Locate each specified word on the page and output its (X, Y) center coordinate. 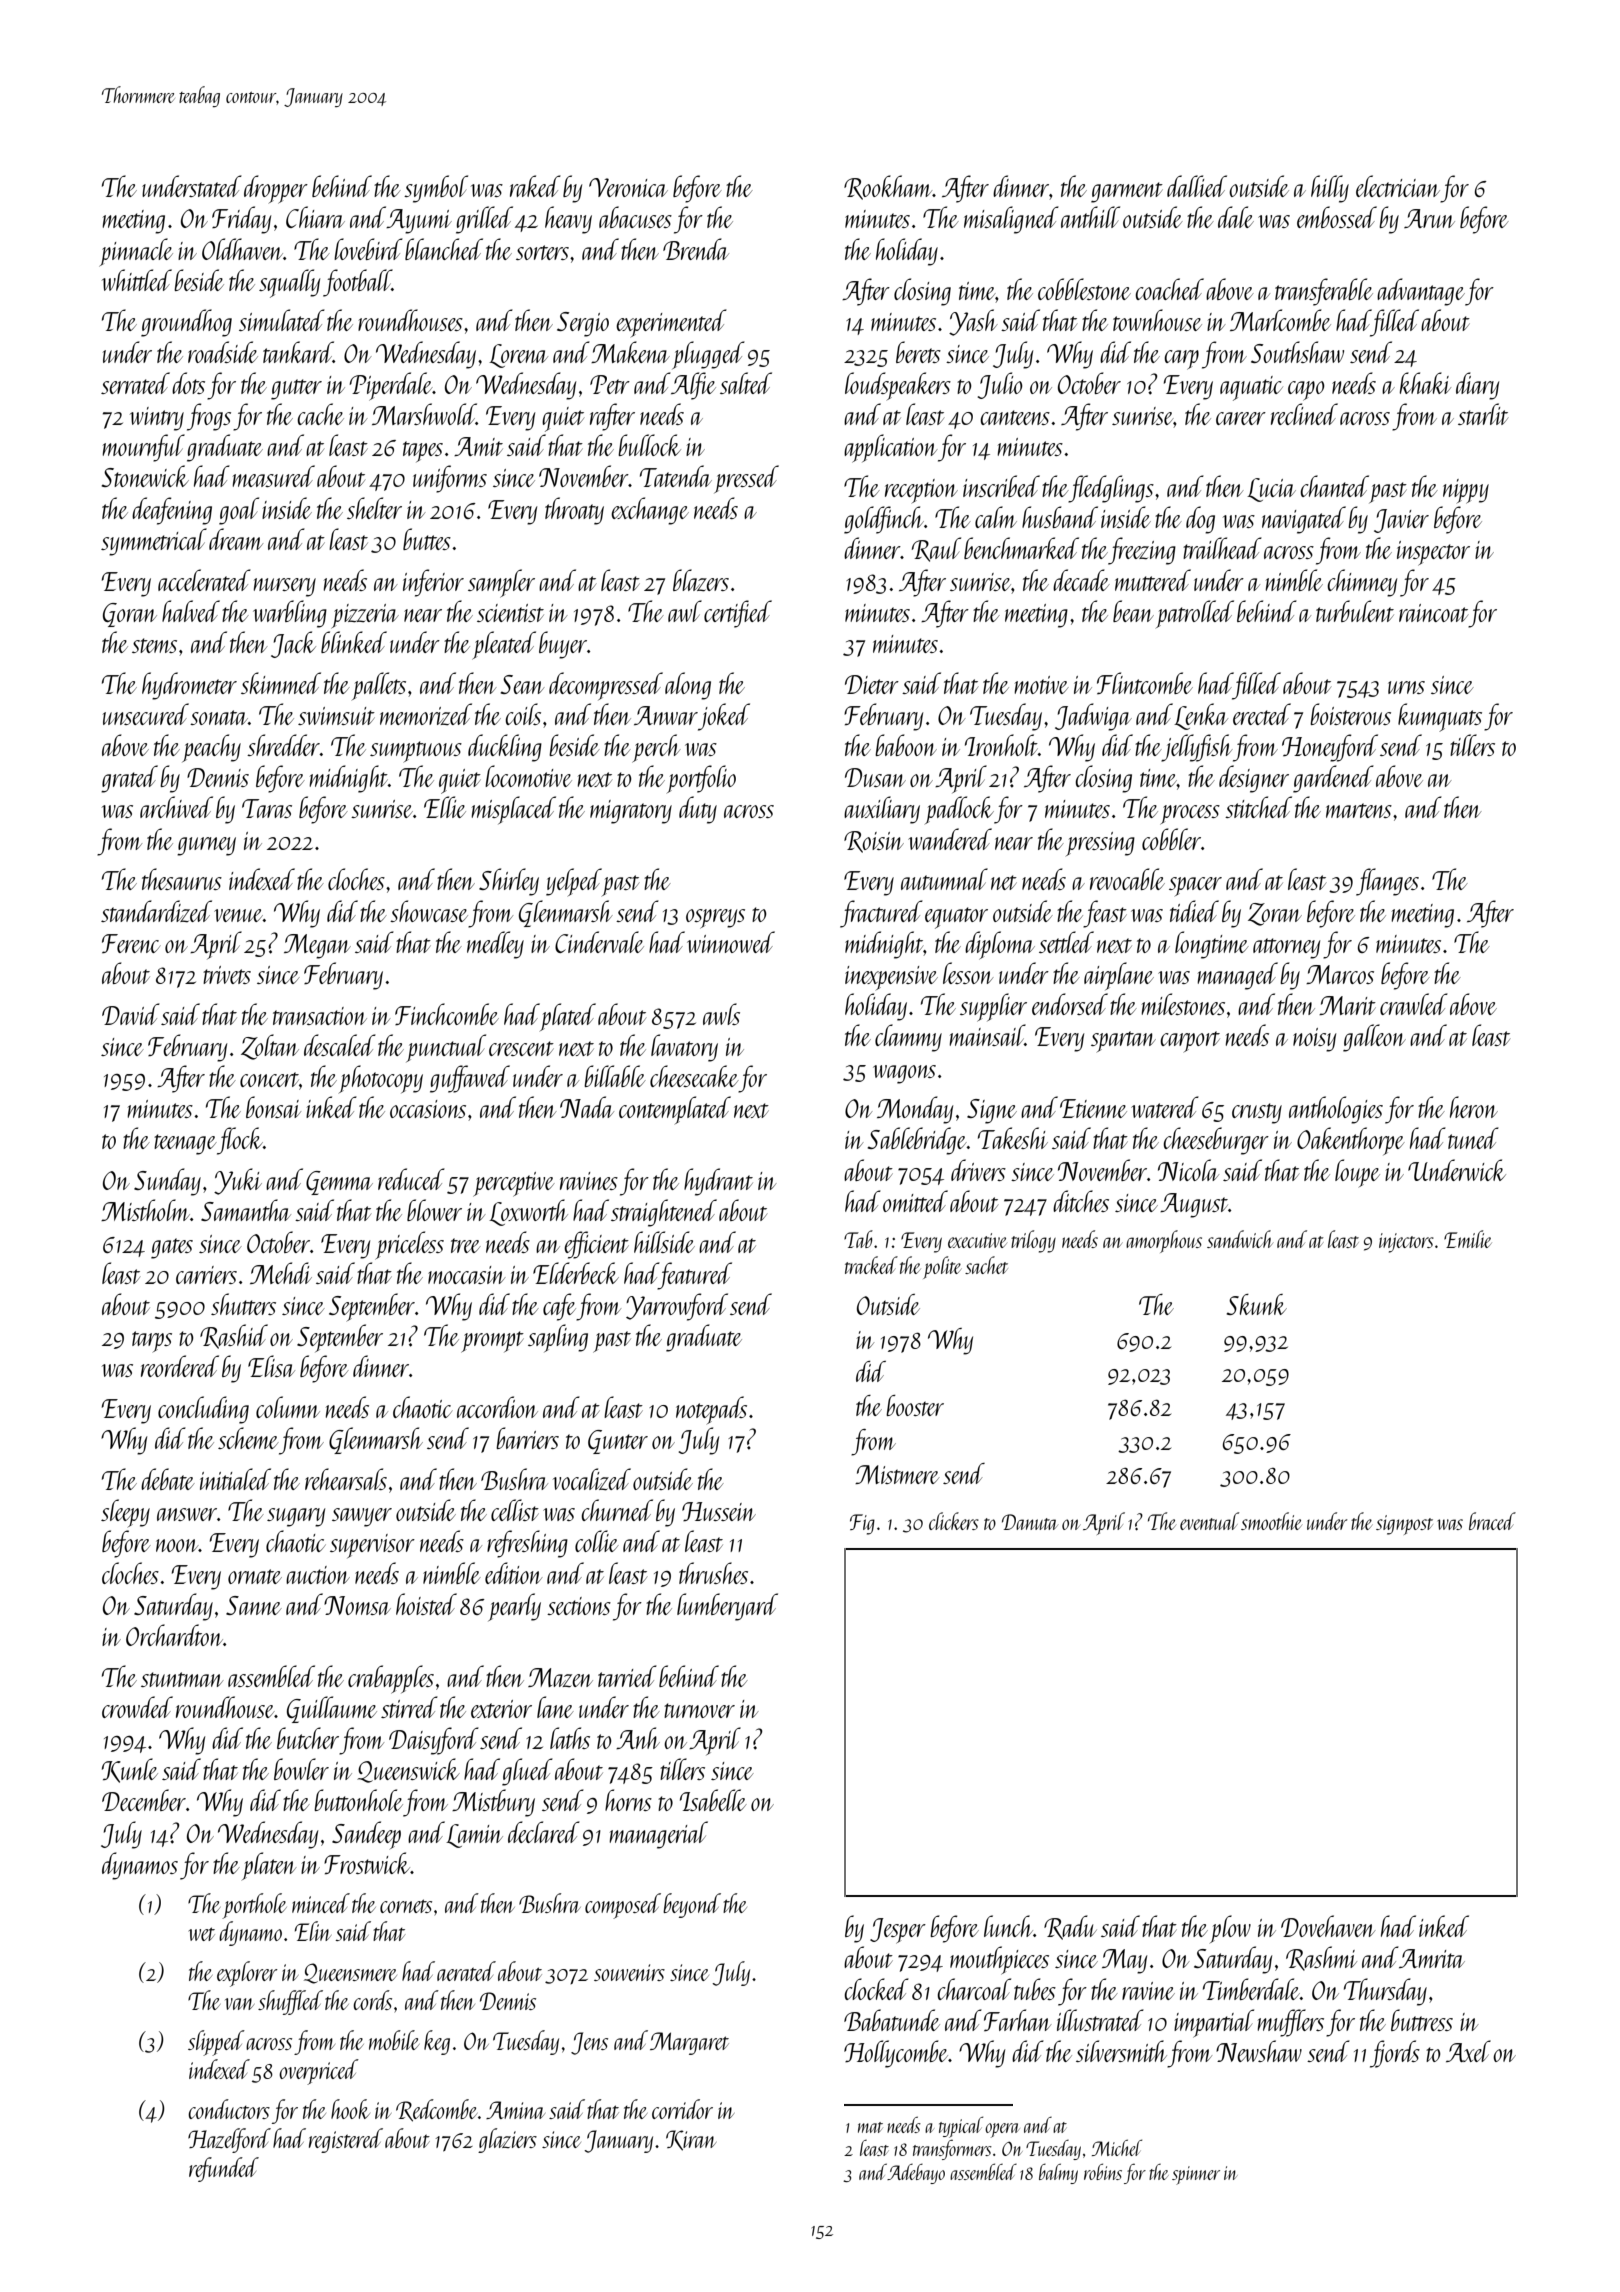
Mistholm (145, 1210)
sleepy (125, 1513)
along (688, 686)
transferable (1324, 292)
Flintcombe (1145, 683)
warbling (290, 614)
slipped (216, 2043)
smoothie (1271, 1521)
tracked (871, 1265)
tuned (1473, 1138)
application (890, 448)
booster (915, 1405)
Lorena (518, 356)
